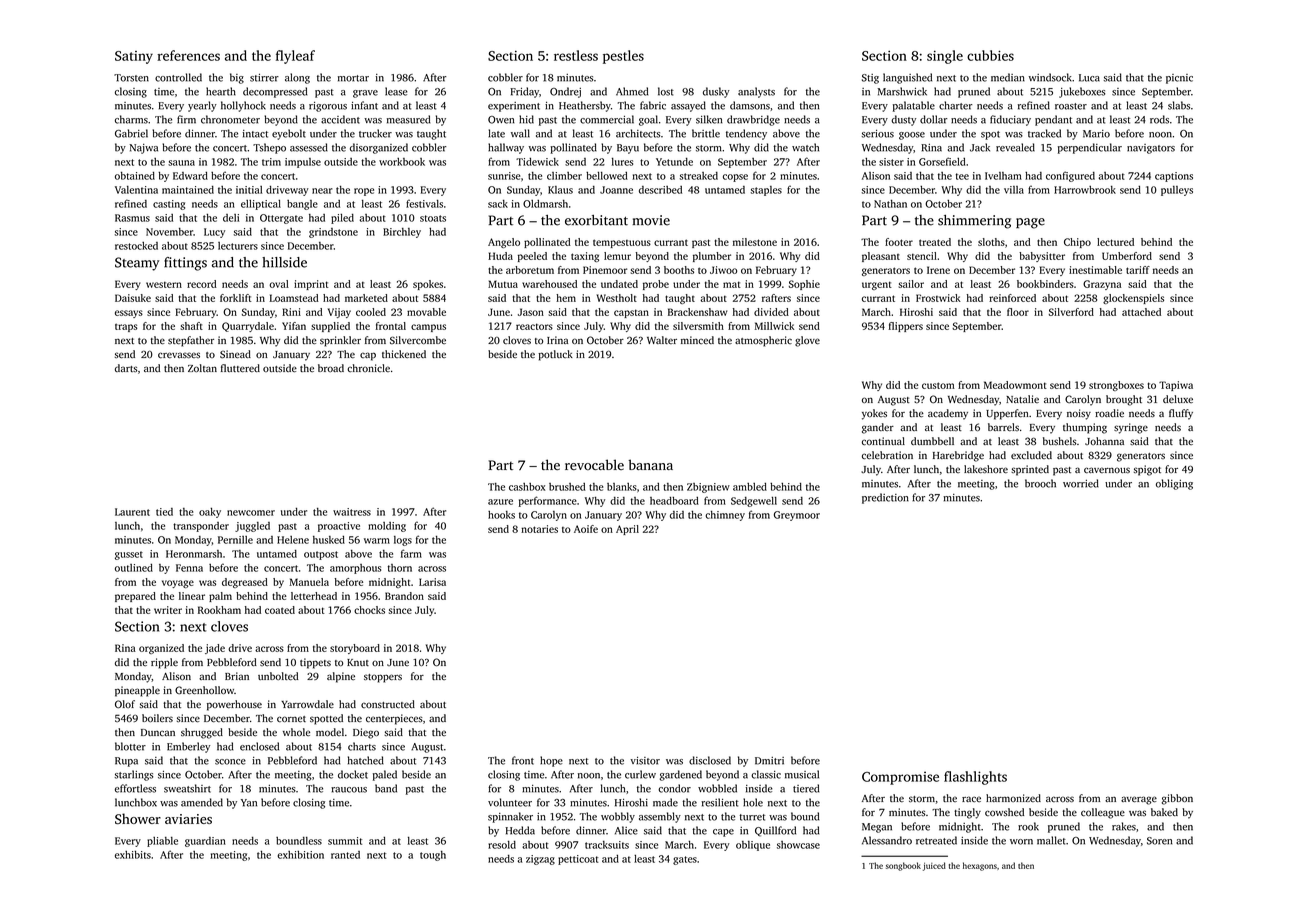  Describe the element at coordinates (311, 285) in the screenshot. I see `imprint` at that location.
